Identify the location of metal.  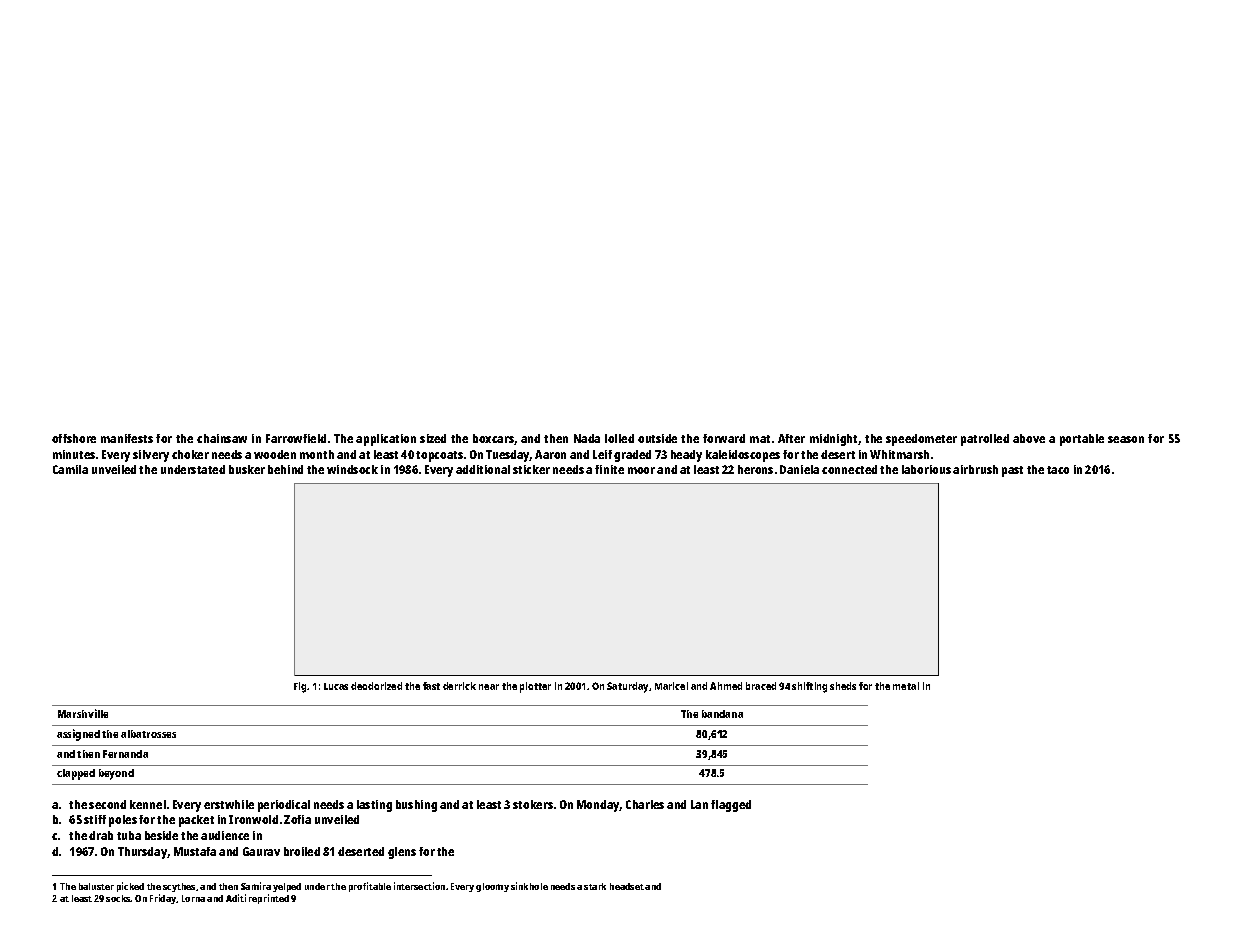
(906, 686).
